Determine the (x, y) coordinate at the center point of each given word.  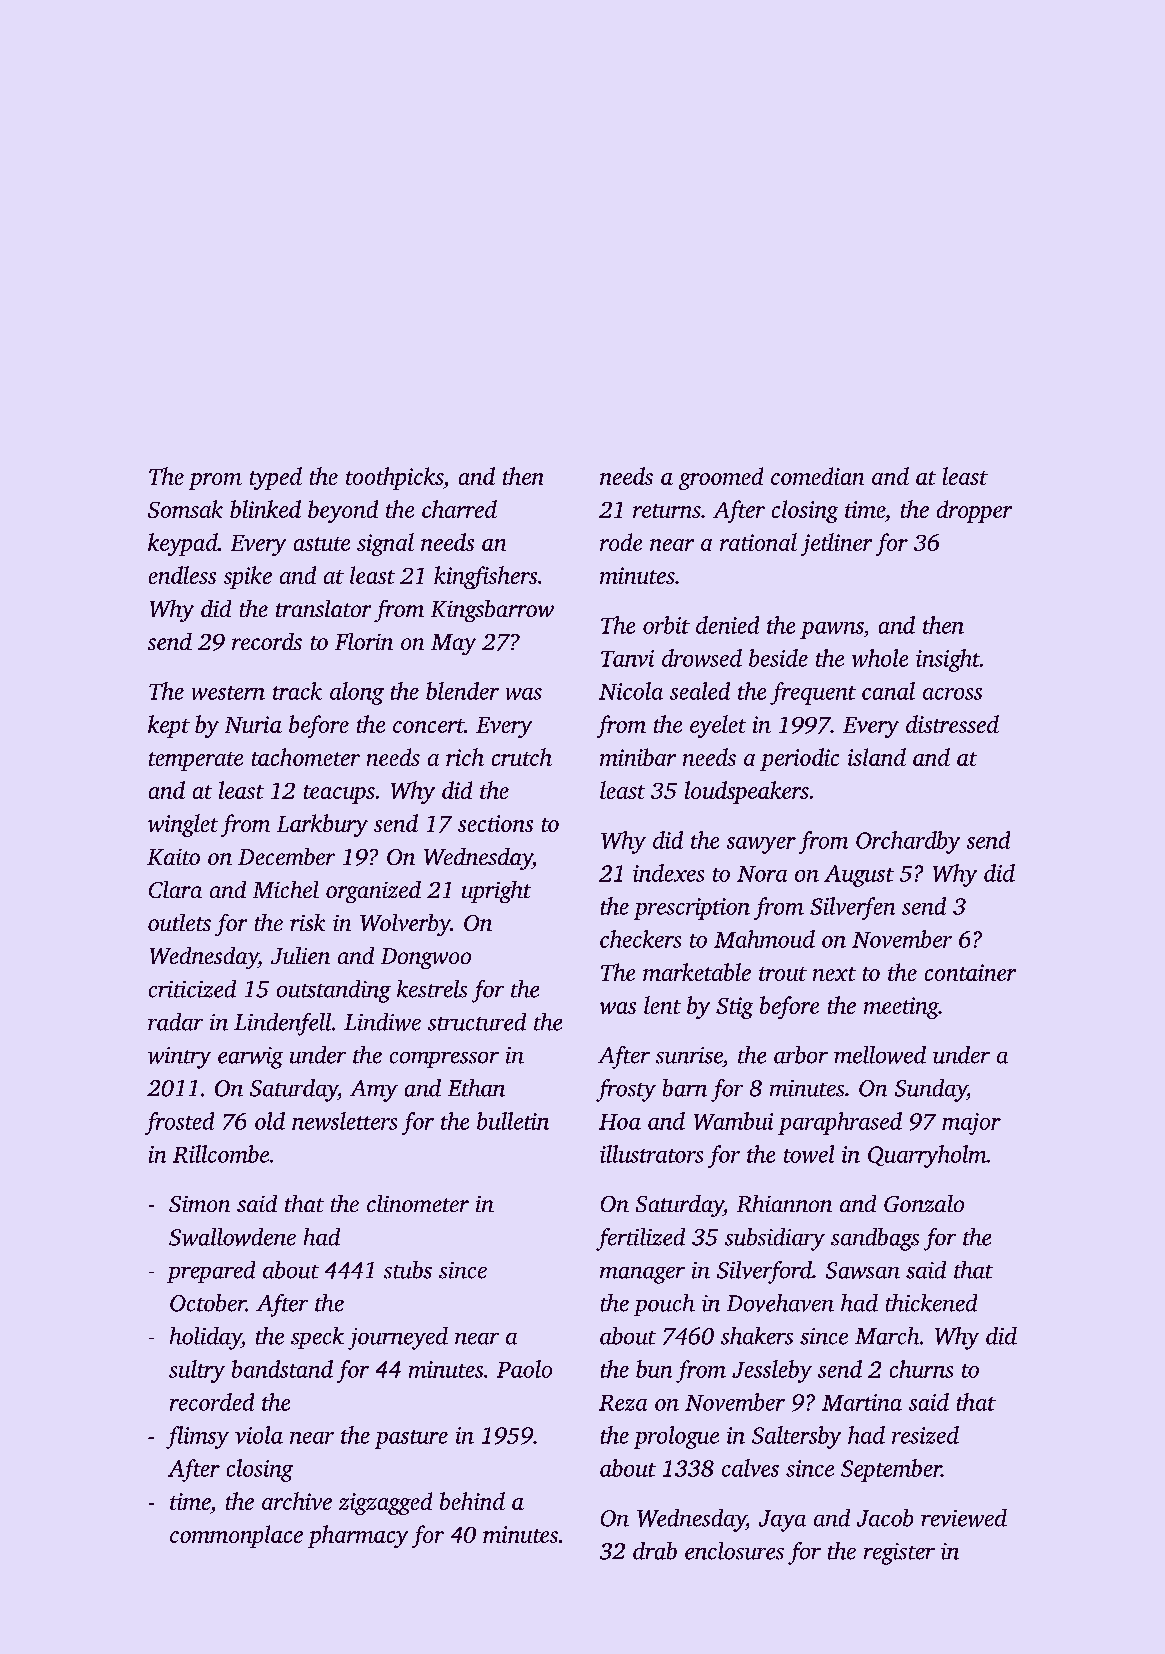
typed (276, 478)
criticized (192, 989)
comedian (817, 476)
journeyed (398, 1338)
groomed (721, 478)
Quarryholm (927, 1156)
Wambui (733, 1121)
